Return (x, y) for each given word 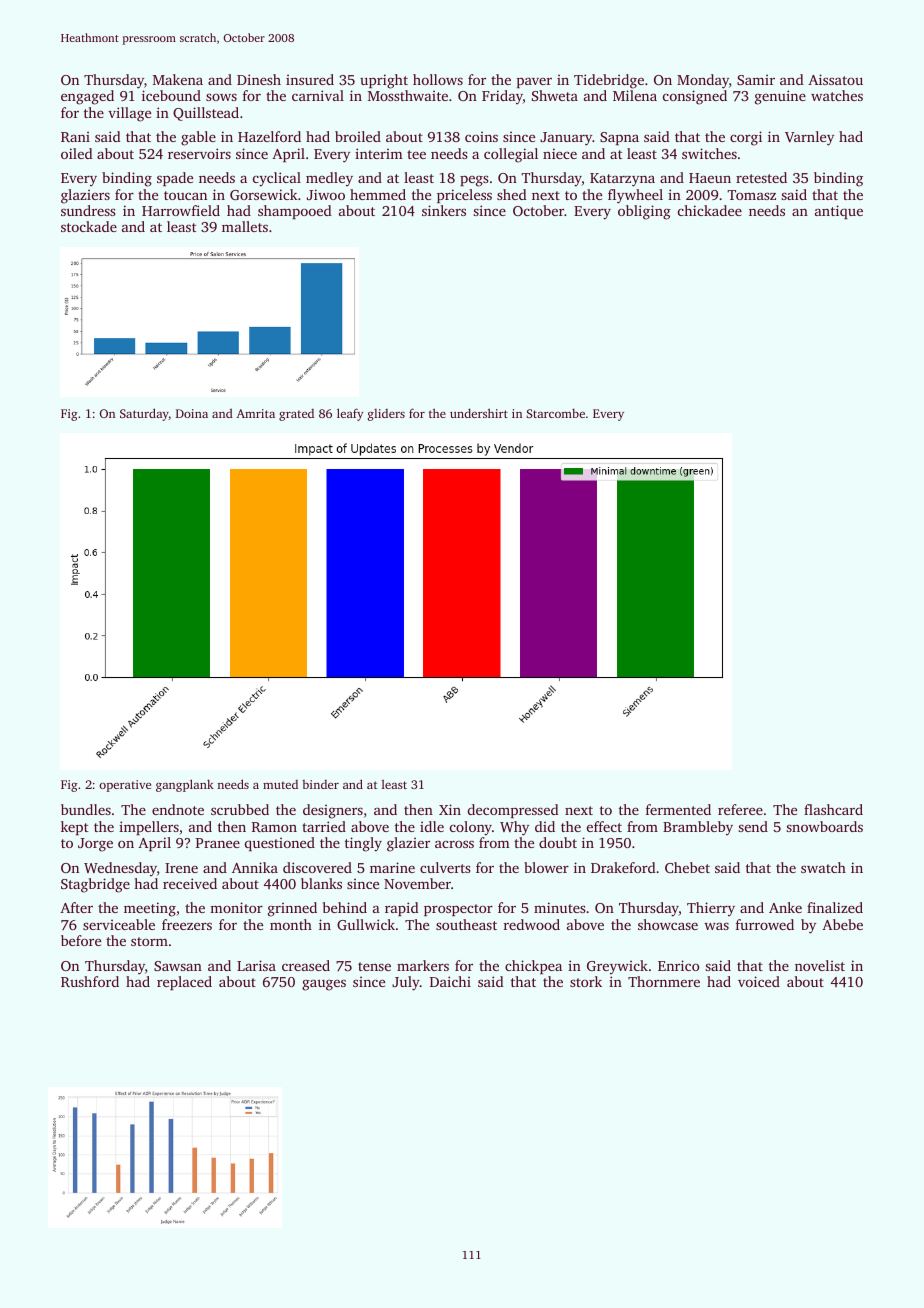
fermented (678, 809)
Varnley (809, 138)
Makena (178, 79)
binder (320, 784)
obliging (644, 212)
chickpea (533, 967)
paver (534, 82)
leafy (350, 414)
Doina (192, 413)
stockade (89, 226)
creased (306, 965)
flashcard (833, 809)
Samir (756, 79)
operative (125, 786)
